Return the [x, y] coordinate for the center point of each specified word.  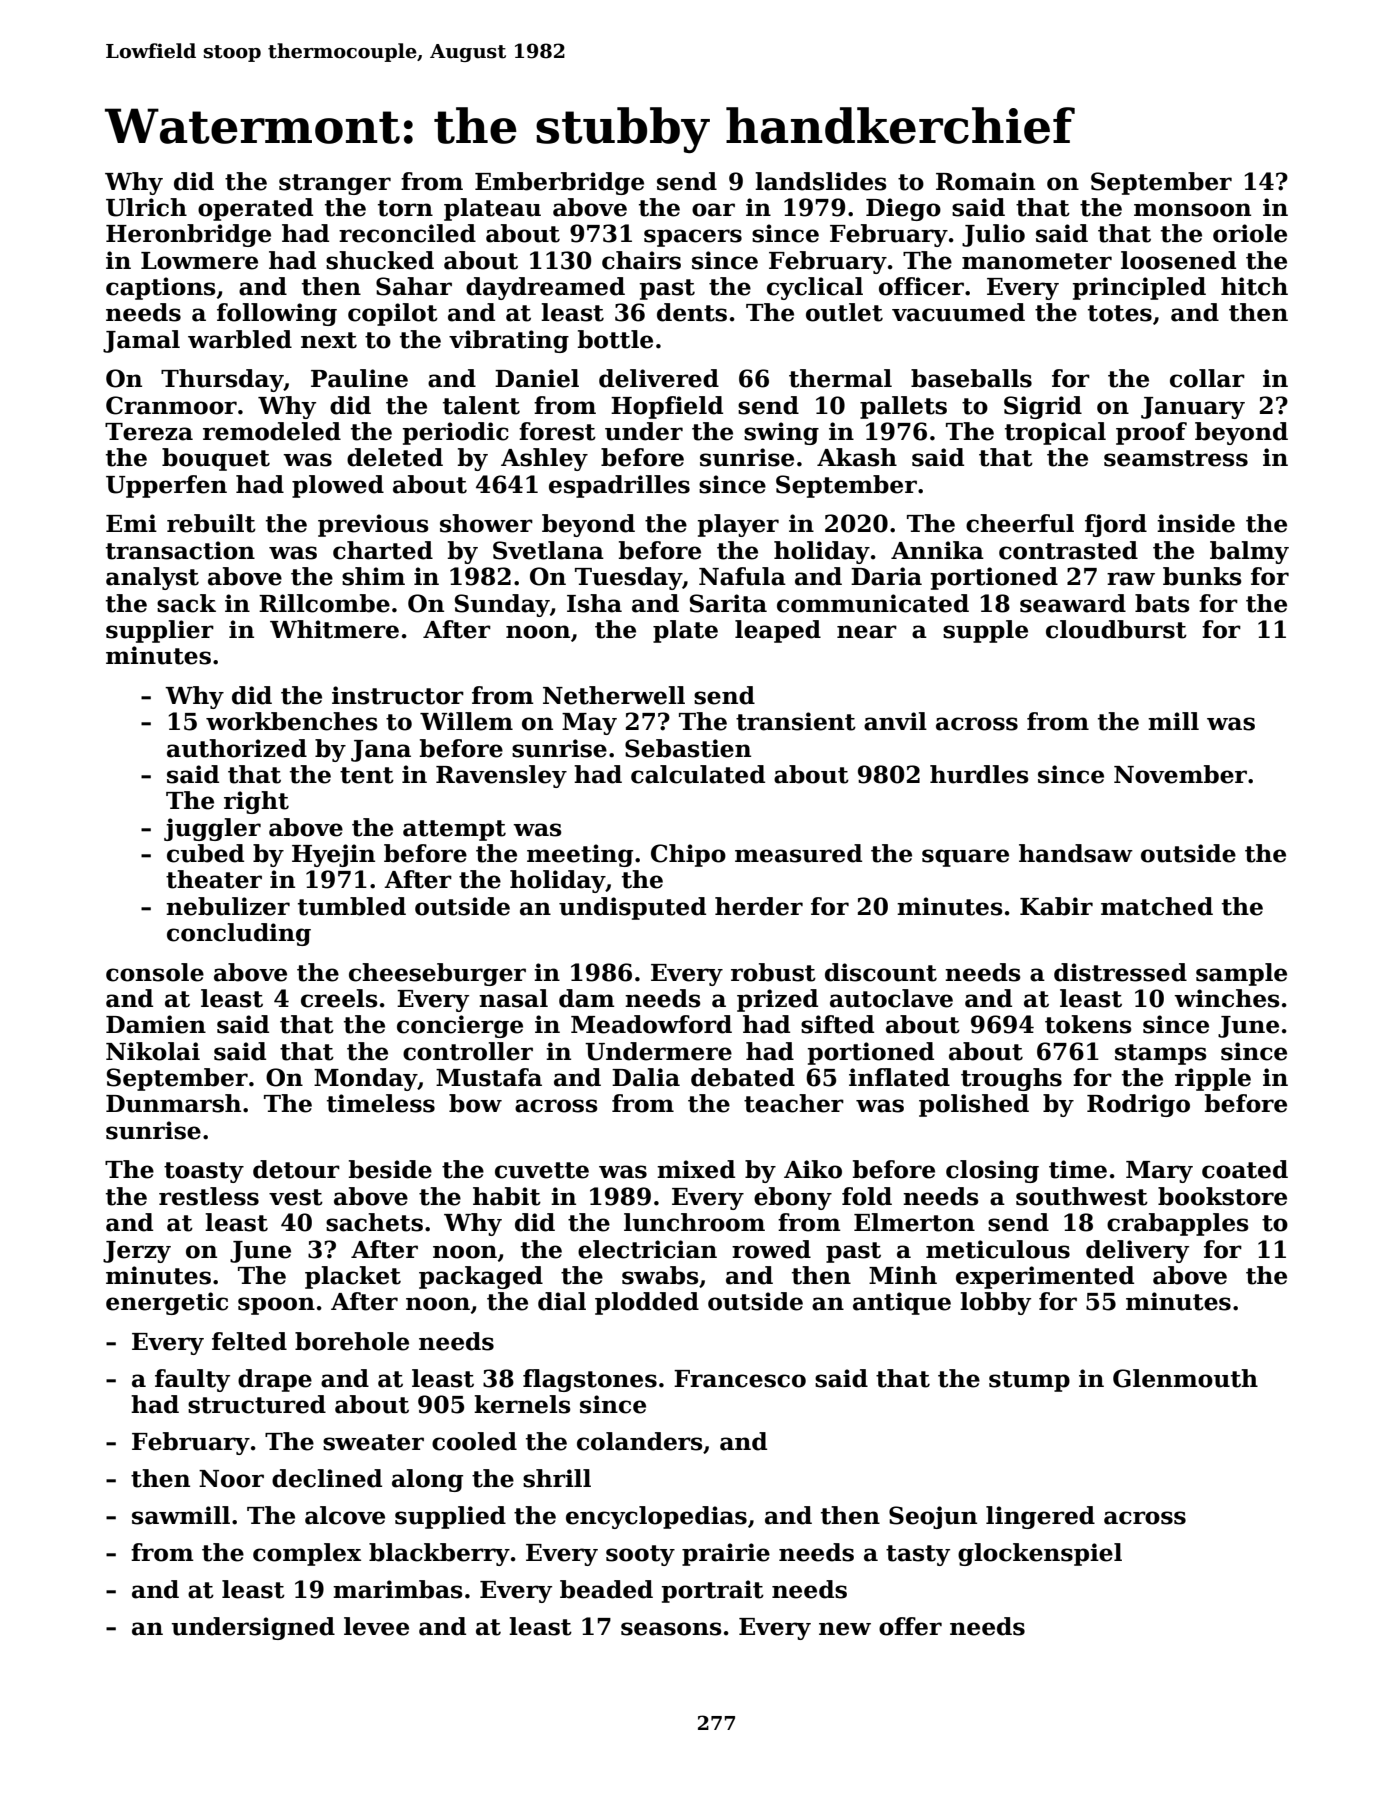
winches [1227, 998]
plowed [338, 486]
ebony [793, 1198]
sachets [374, 1222]
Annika [937, 550]
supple [985, 631]
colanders [640, 1441]
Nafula [742, 576]
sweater [373, 1442]
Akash [857, 457]
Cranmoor [171, 405]
